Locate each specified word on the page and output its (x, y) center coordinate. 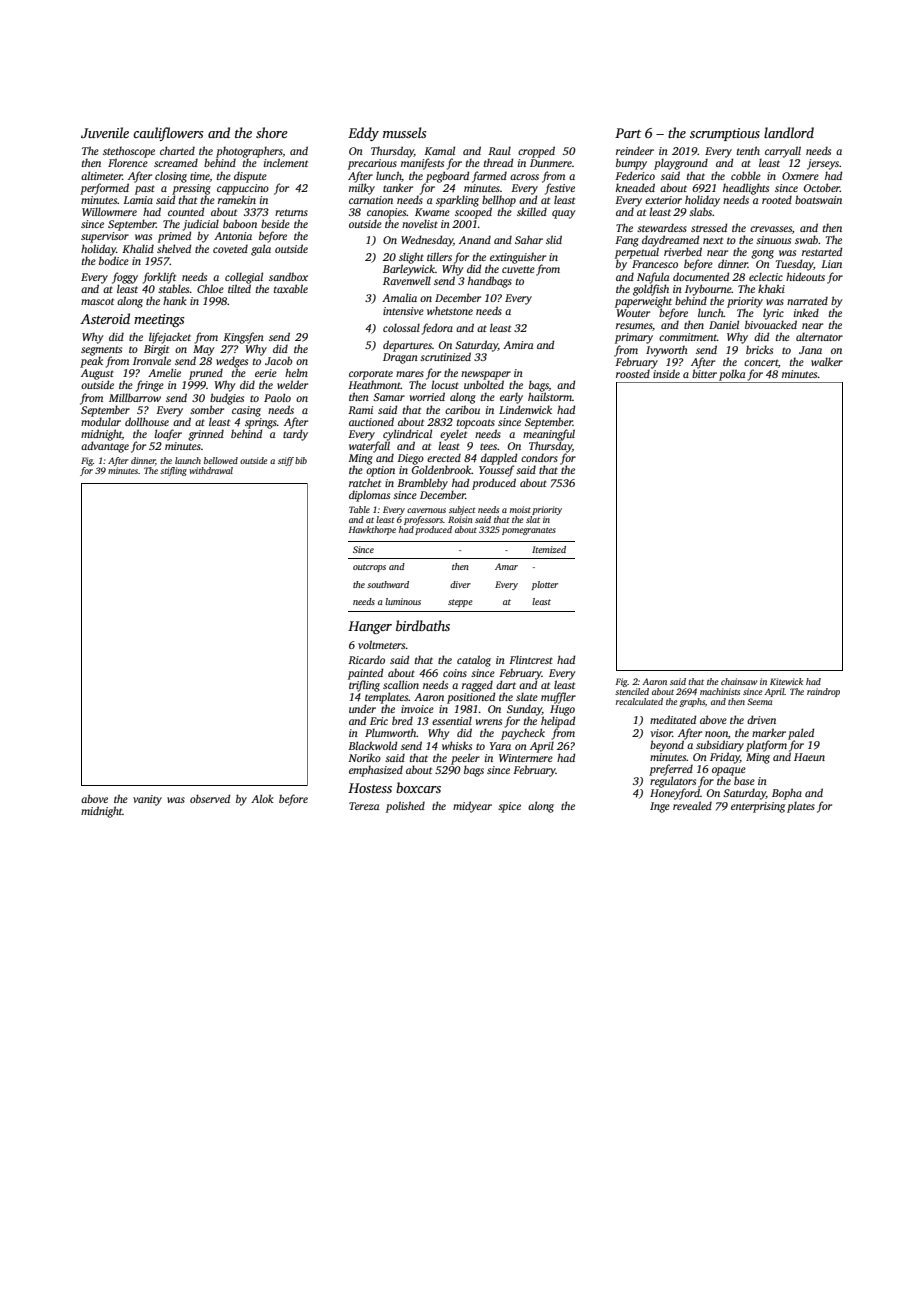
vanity (147, 800)
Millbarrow (135, 397)
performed (104, 189)
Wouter (633, 313)
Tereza (364, 806)
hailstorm (550, 396)
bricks (759, 349)
